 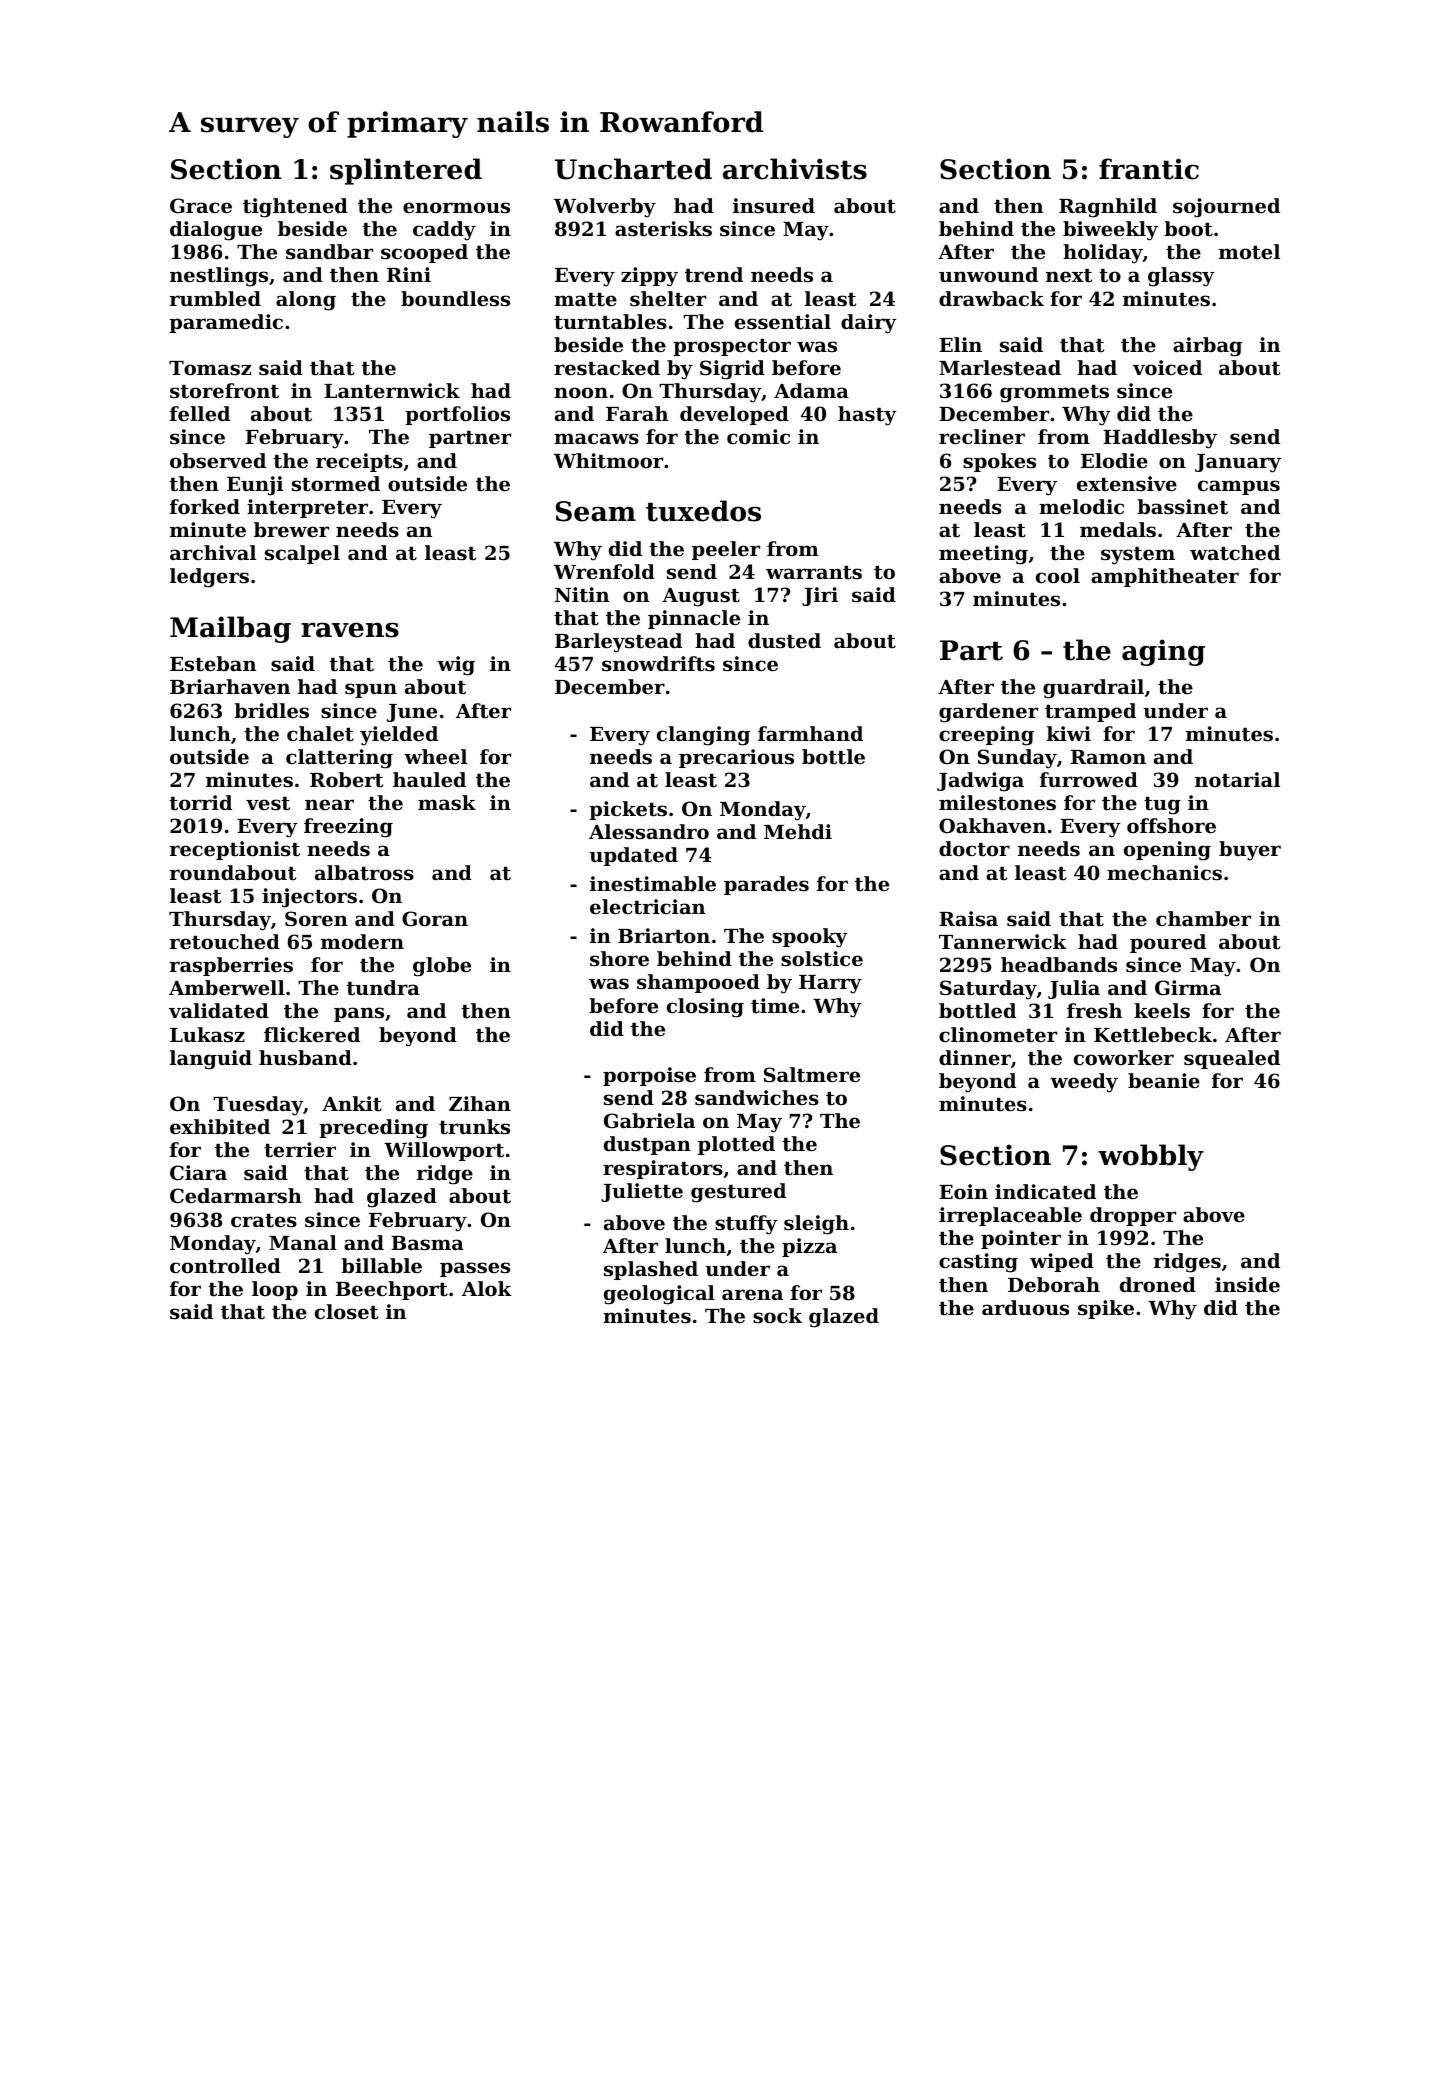 What do you see at coordinates (774, 205) in the document?
I see `insured` at bounding box center [774, 205].
